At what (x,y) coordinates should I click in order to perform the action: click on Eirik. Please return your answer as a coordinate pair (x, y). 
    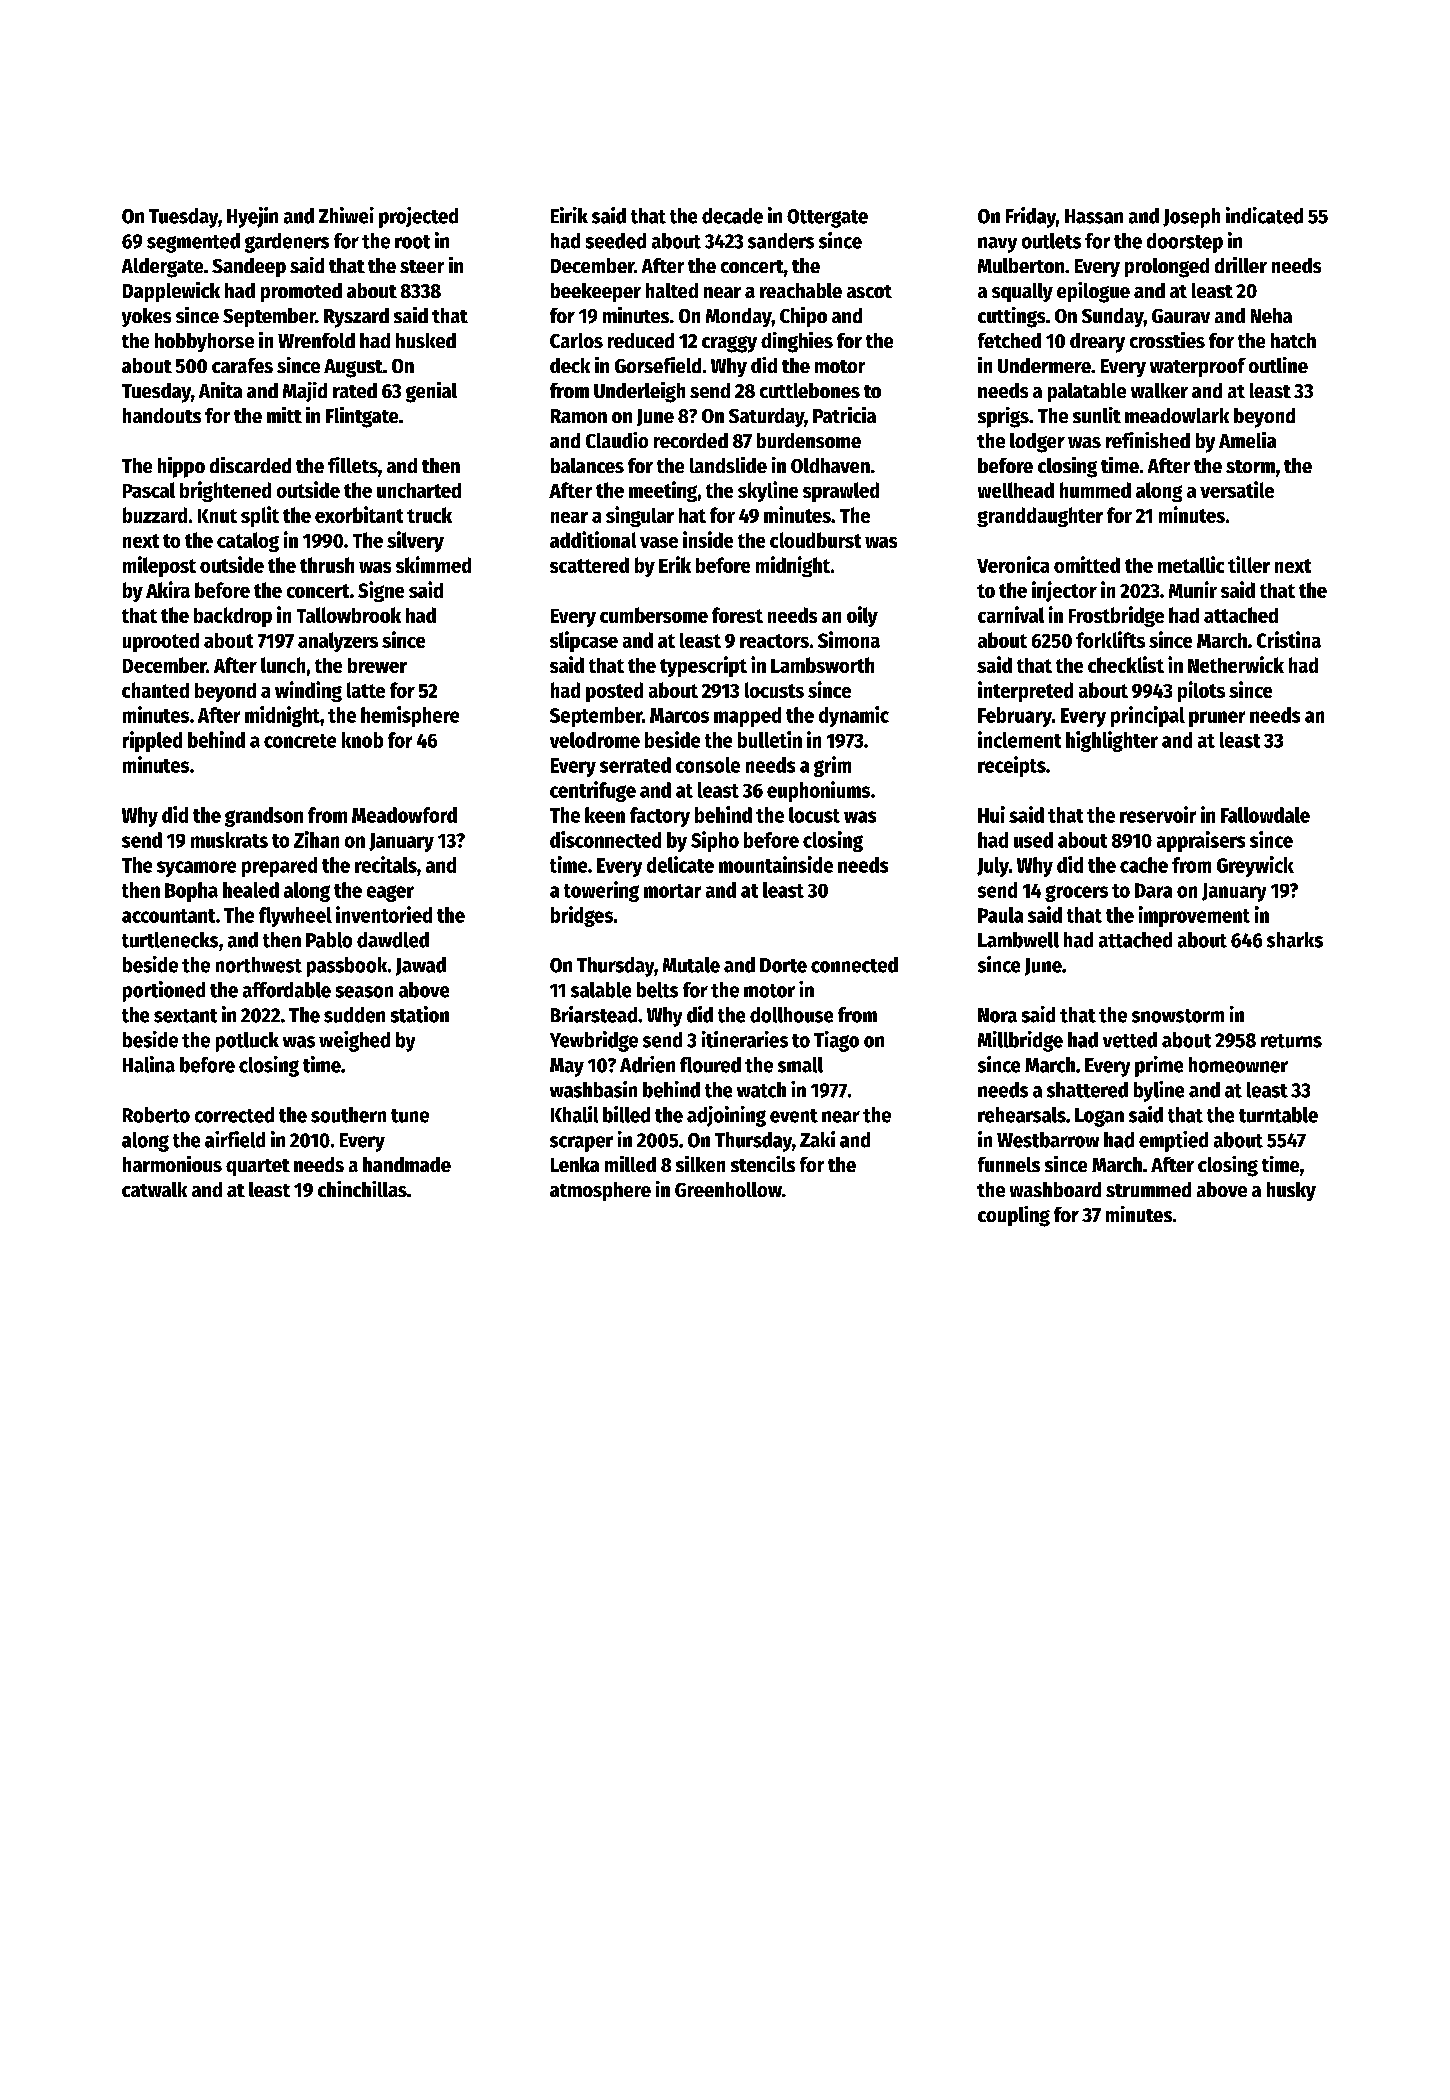
    Looking at the image, I should click on (569, 215).
